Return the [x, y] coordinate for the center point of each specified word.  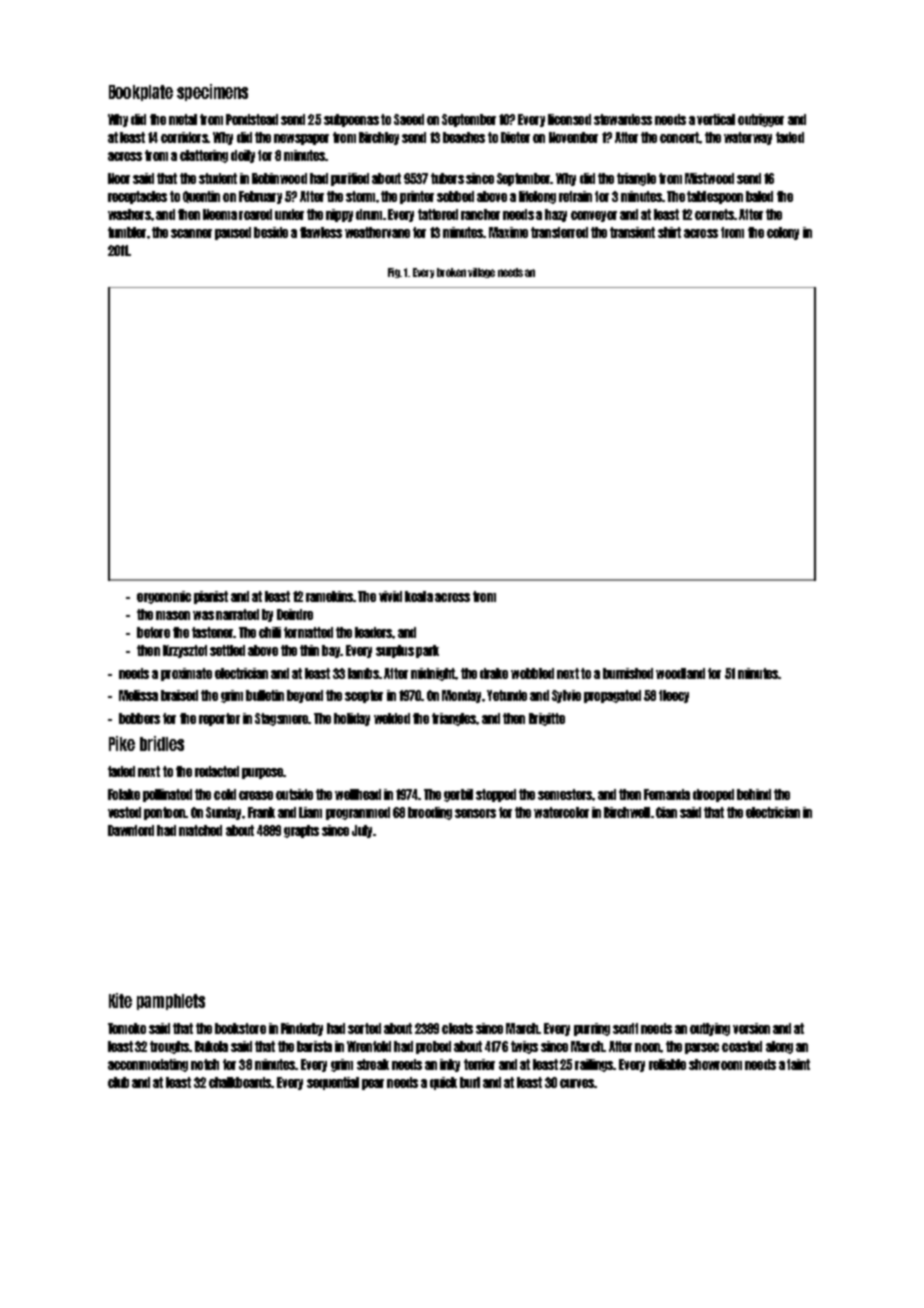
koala [419, 596]
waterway [748, 138]
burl [470, 1082]
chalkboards [240, 1082]
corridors [184, 137]
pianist [211, 597]
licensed [569, 119]
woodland [680, 673]
